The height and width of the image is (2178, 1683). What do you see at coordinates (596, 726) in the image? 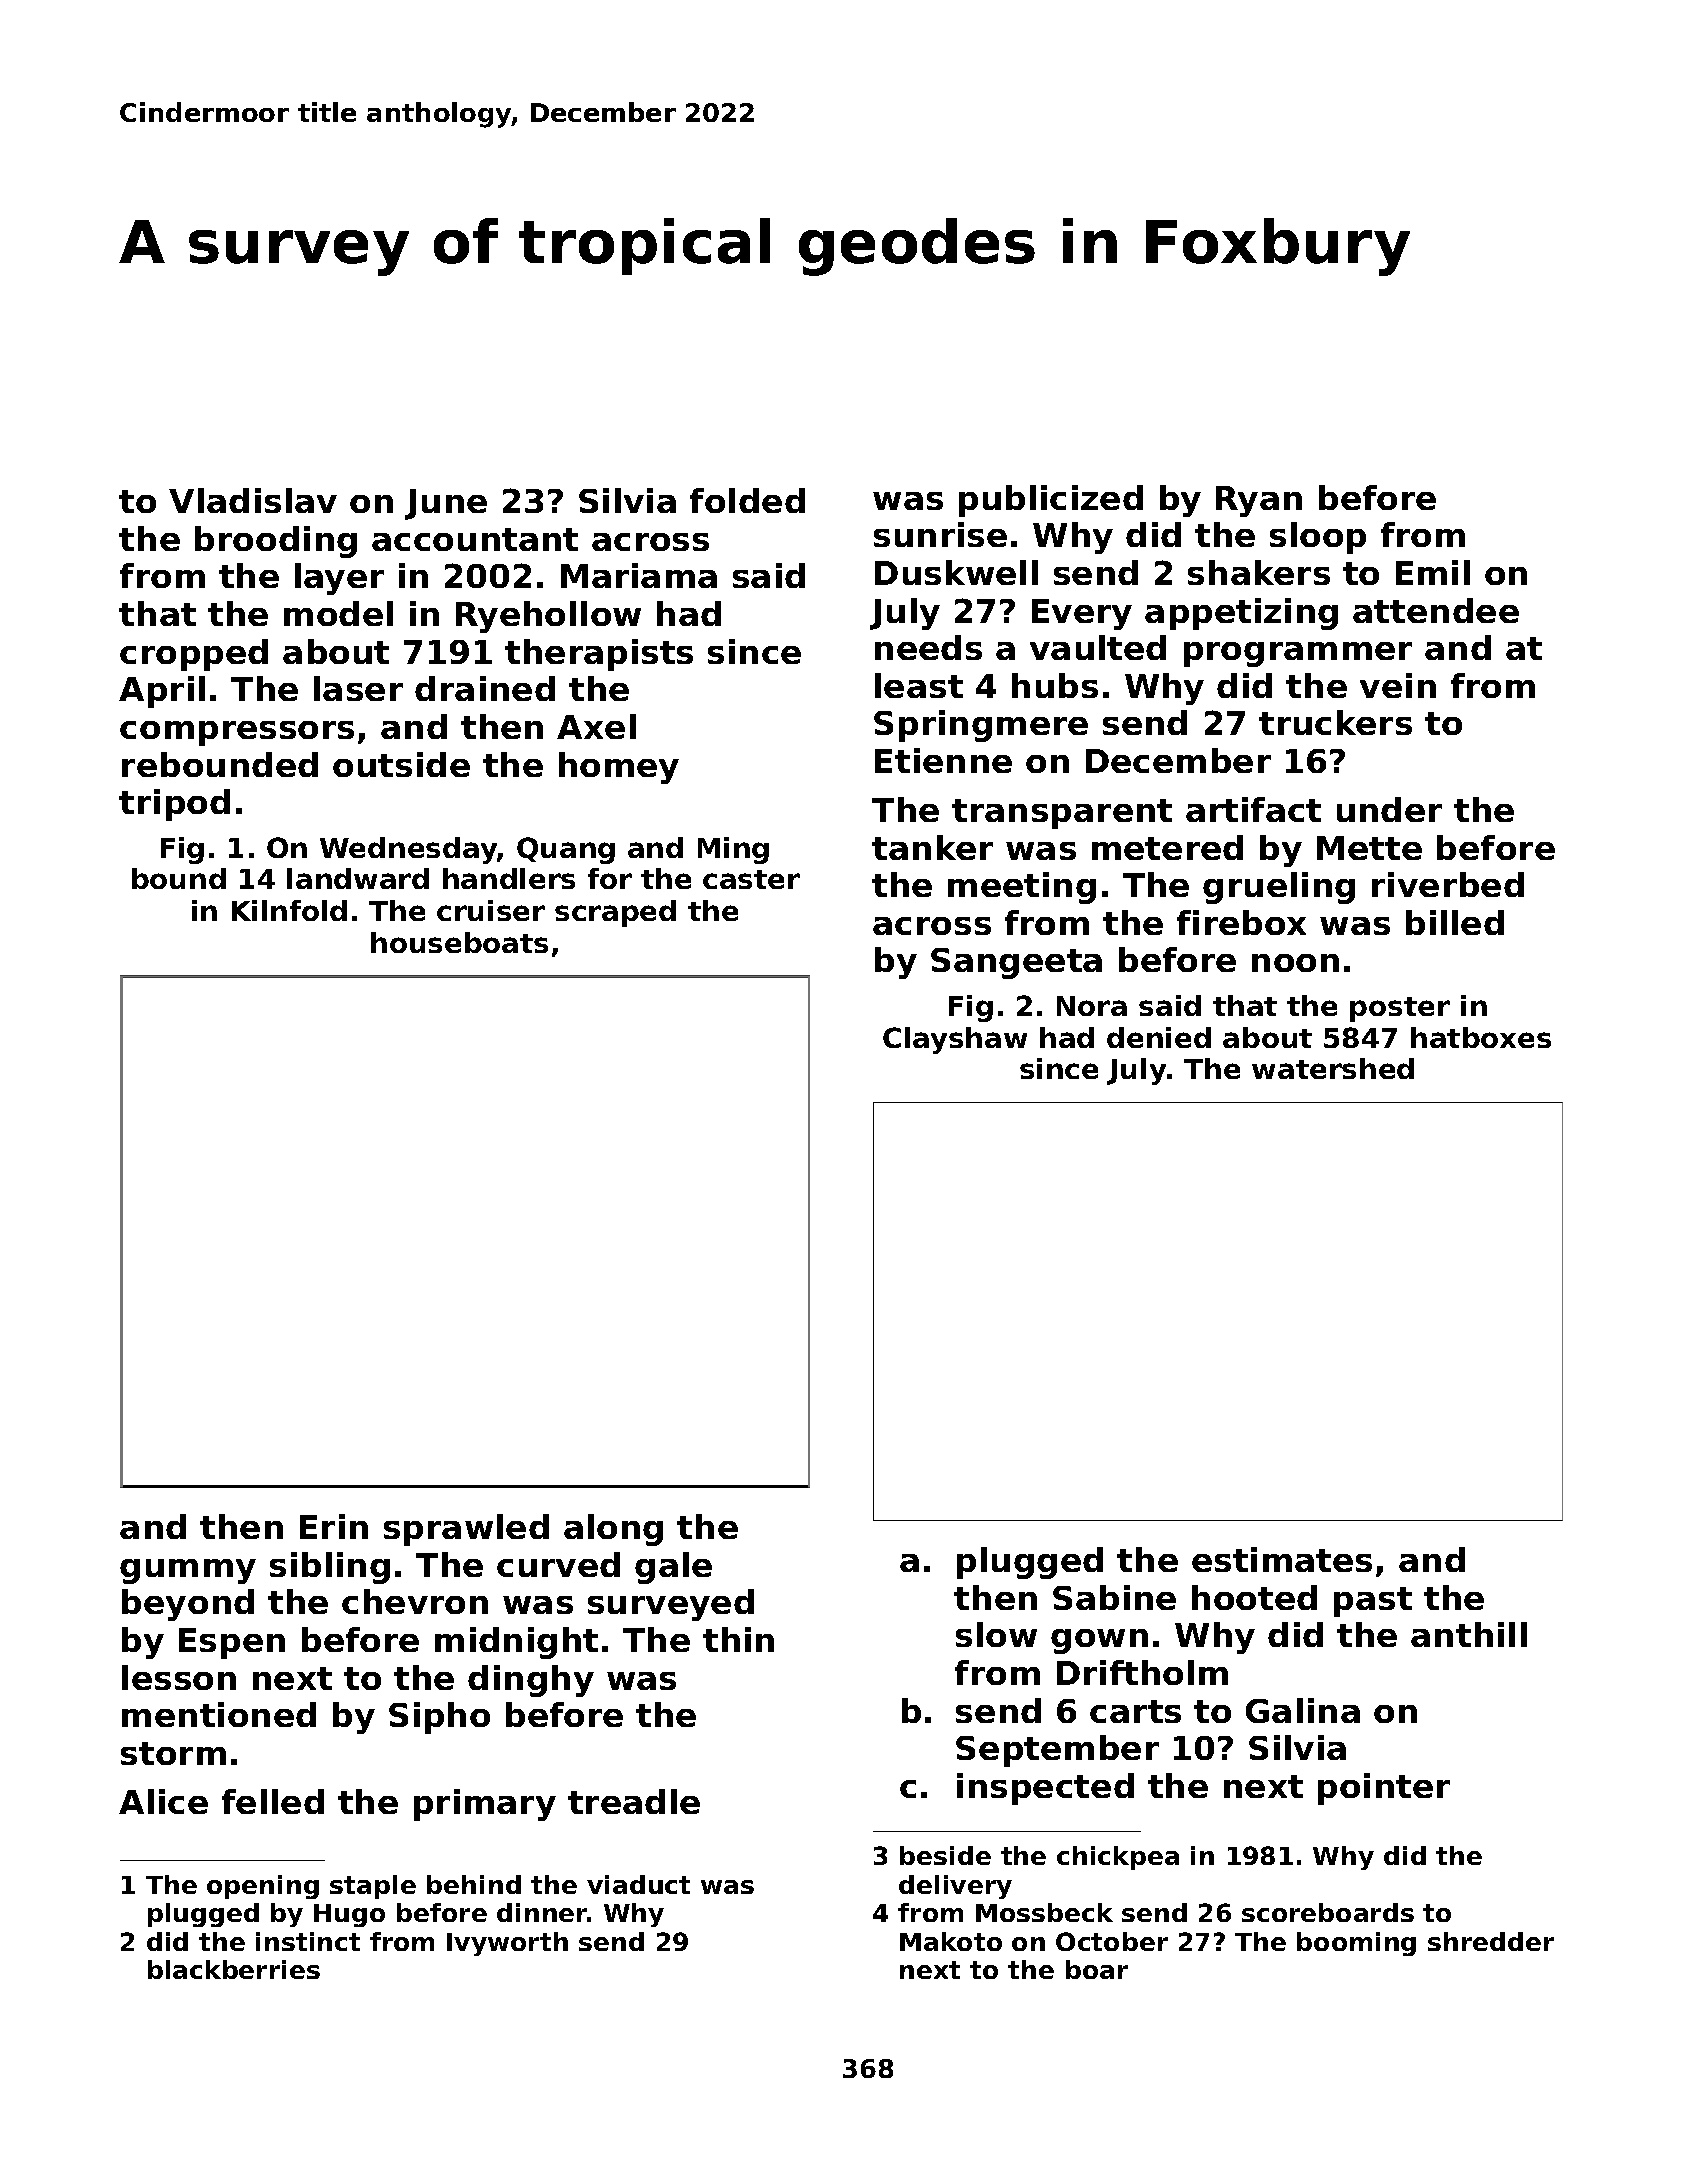
I see `Axel` at bounding box center [596, 726].
